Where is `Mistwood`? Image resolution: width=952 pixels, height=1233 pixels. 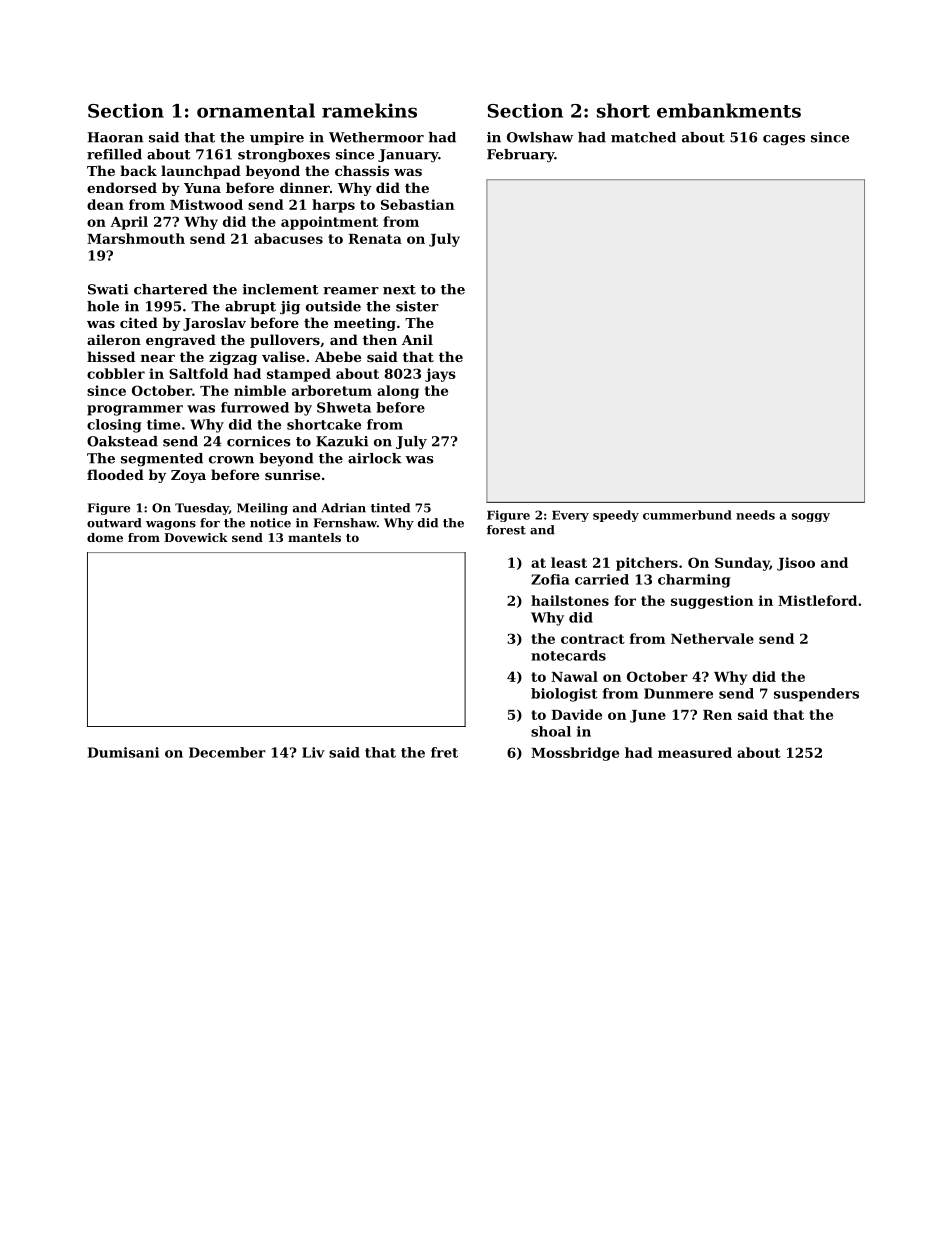 Mistwood is located at coordinates (206, 204).
